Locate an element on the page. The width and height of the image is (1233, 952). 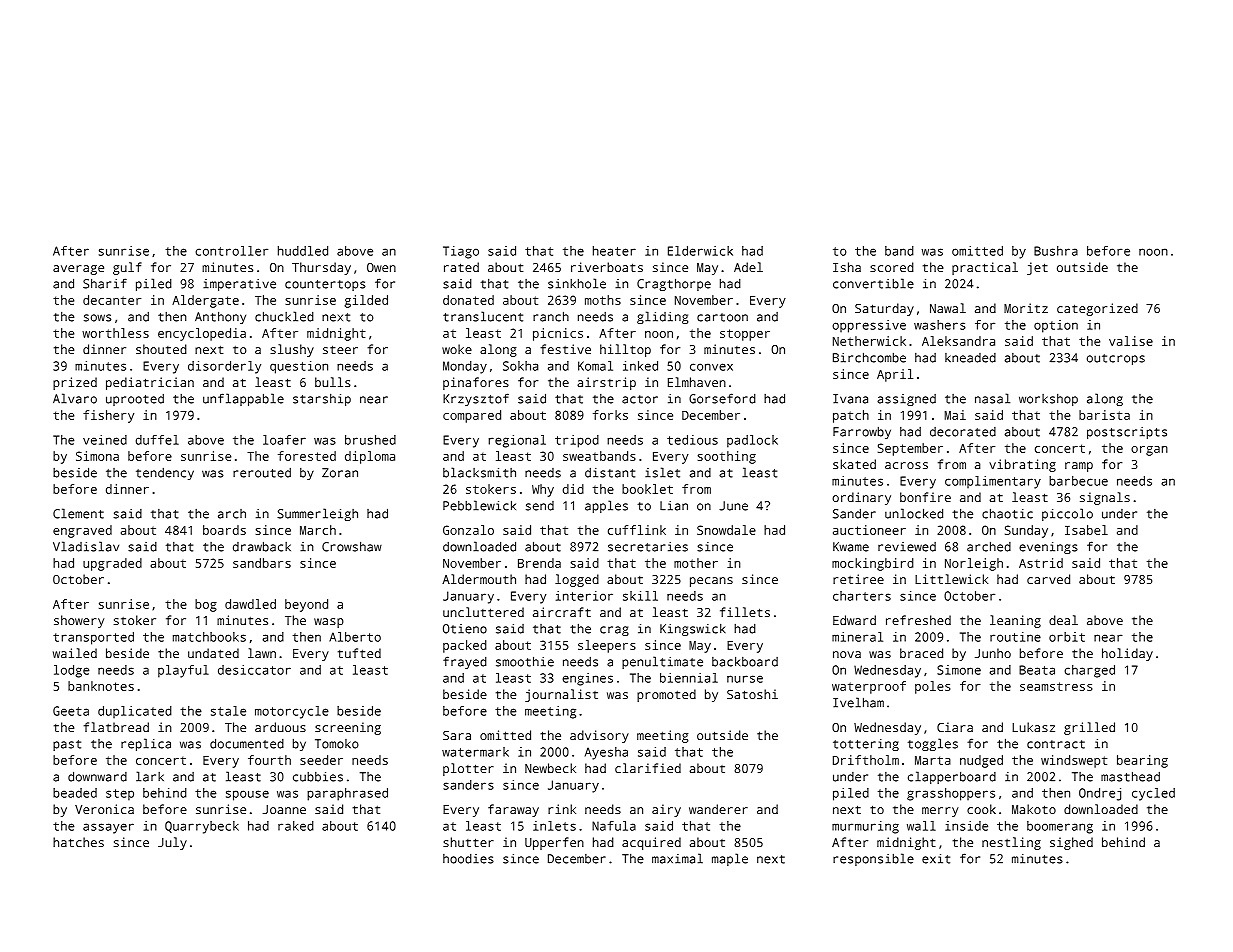
bonfire is located at coordinates (925, 497).
